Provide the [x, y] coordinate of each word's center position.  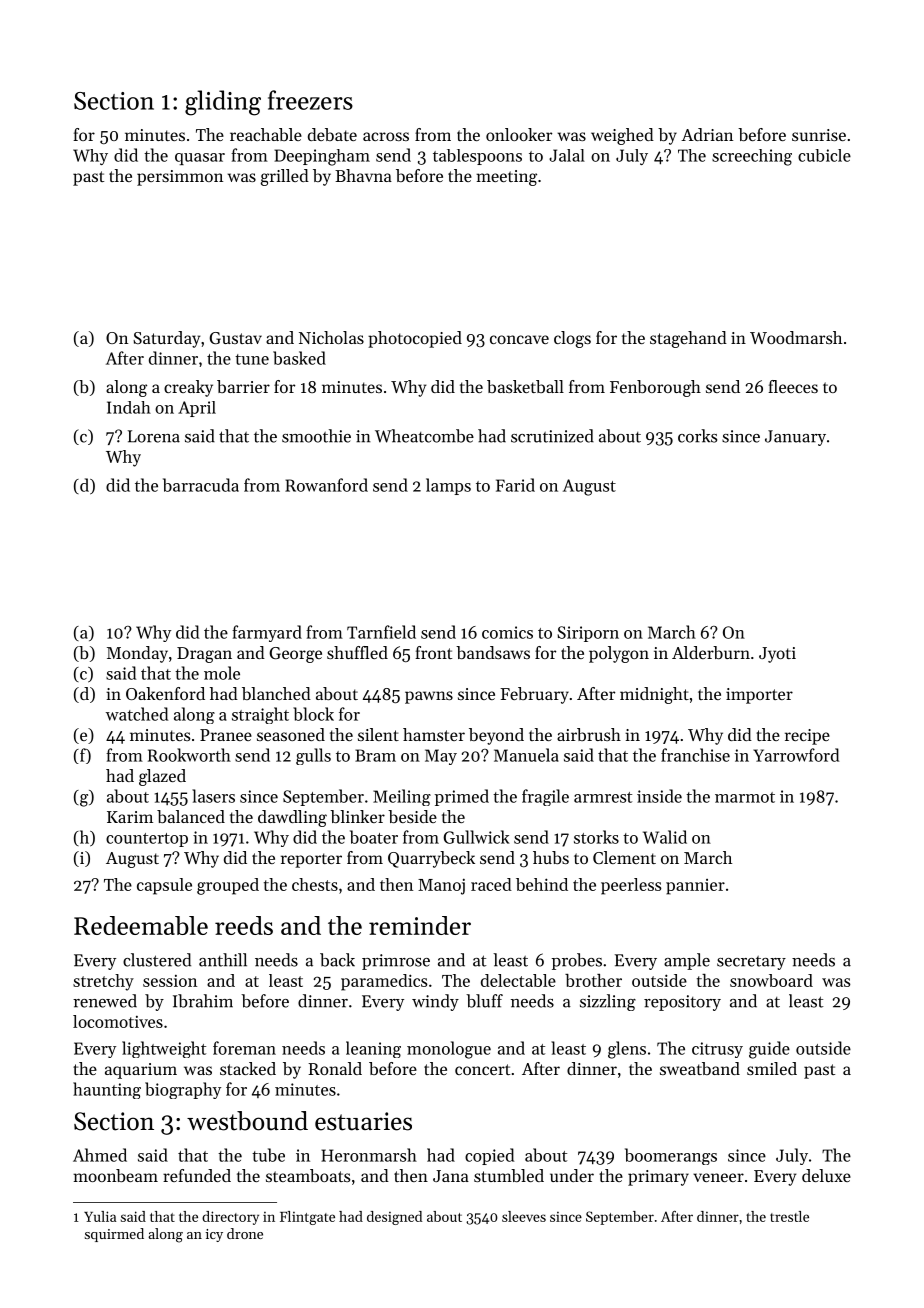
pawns [429, 697]
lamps [448, 486]
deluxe [826, 1175]
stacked [248, 1068]
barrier [243, 386]
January [795, 438]
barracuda [201, 485]
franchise [695, 755]
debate [332, 134]
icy [214, 1235]
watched [137, 714]
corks [697, 436]
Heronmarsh [369, 1155]
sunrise [819, 135]
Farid [515, 485]
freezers [310, 100]
